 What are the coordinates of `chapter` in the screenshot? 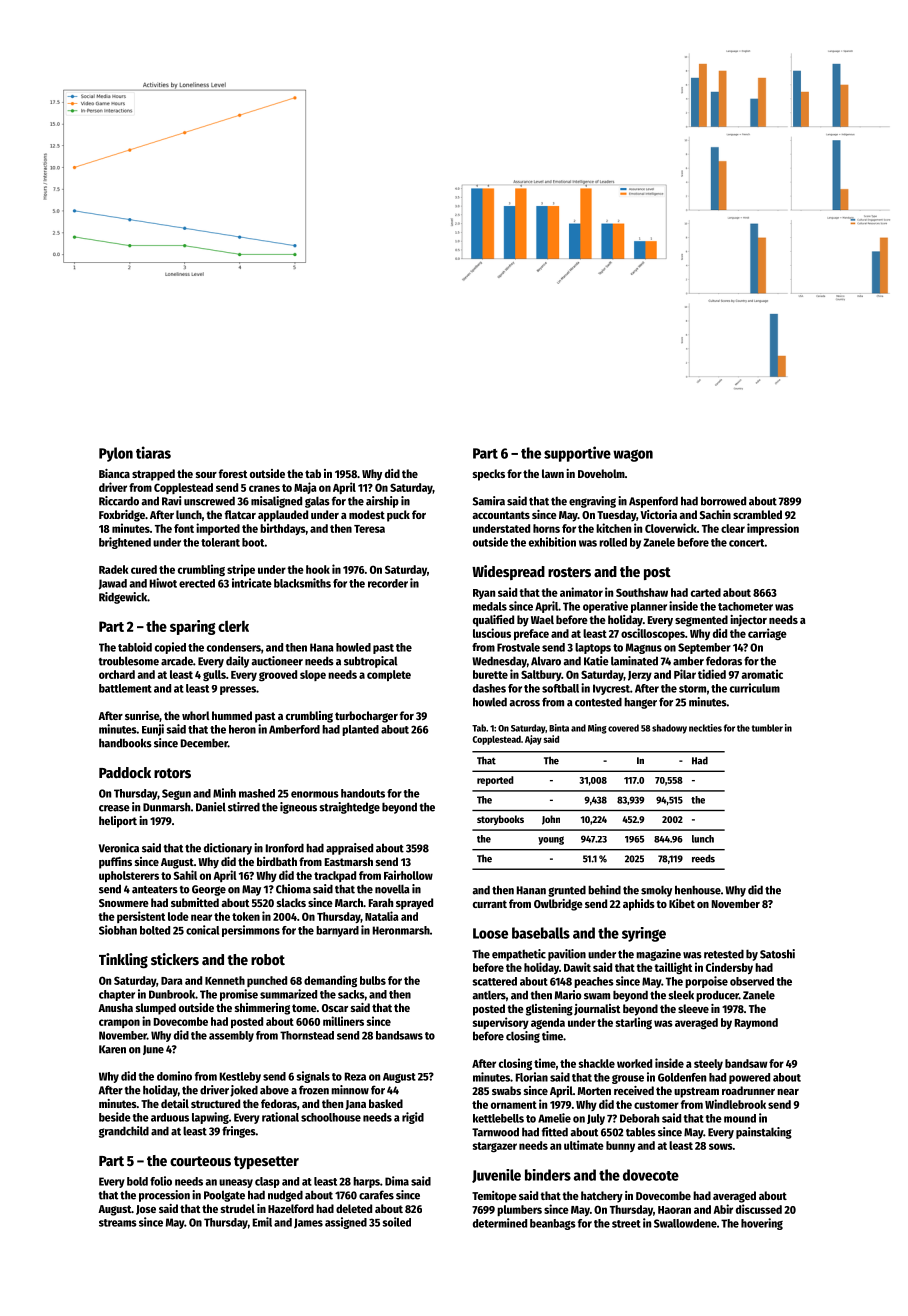 It's located at (117, 995).
